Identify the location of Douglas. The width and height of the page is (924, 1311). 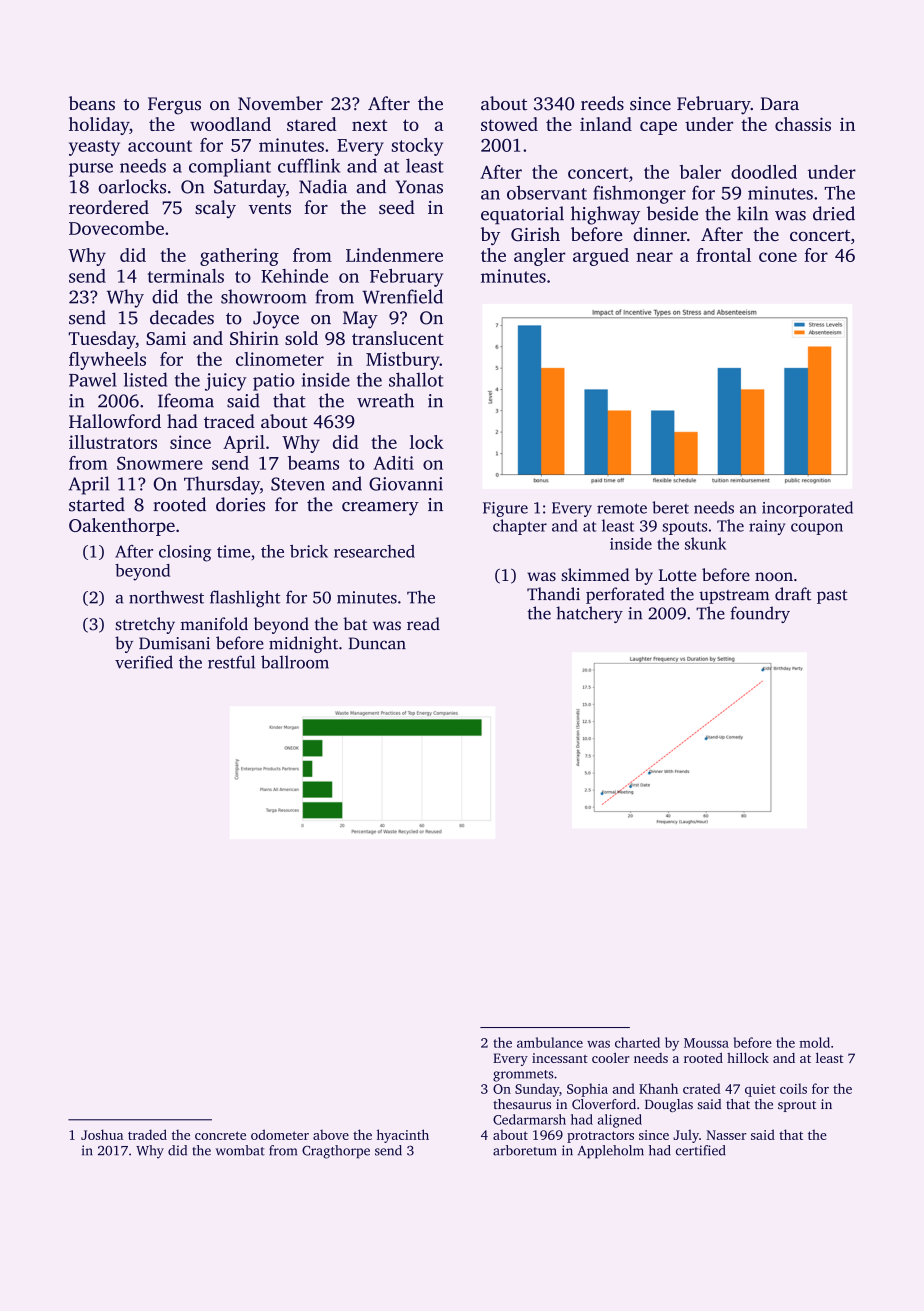
(669, 1105).
